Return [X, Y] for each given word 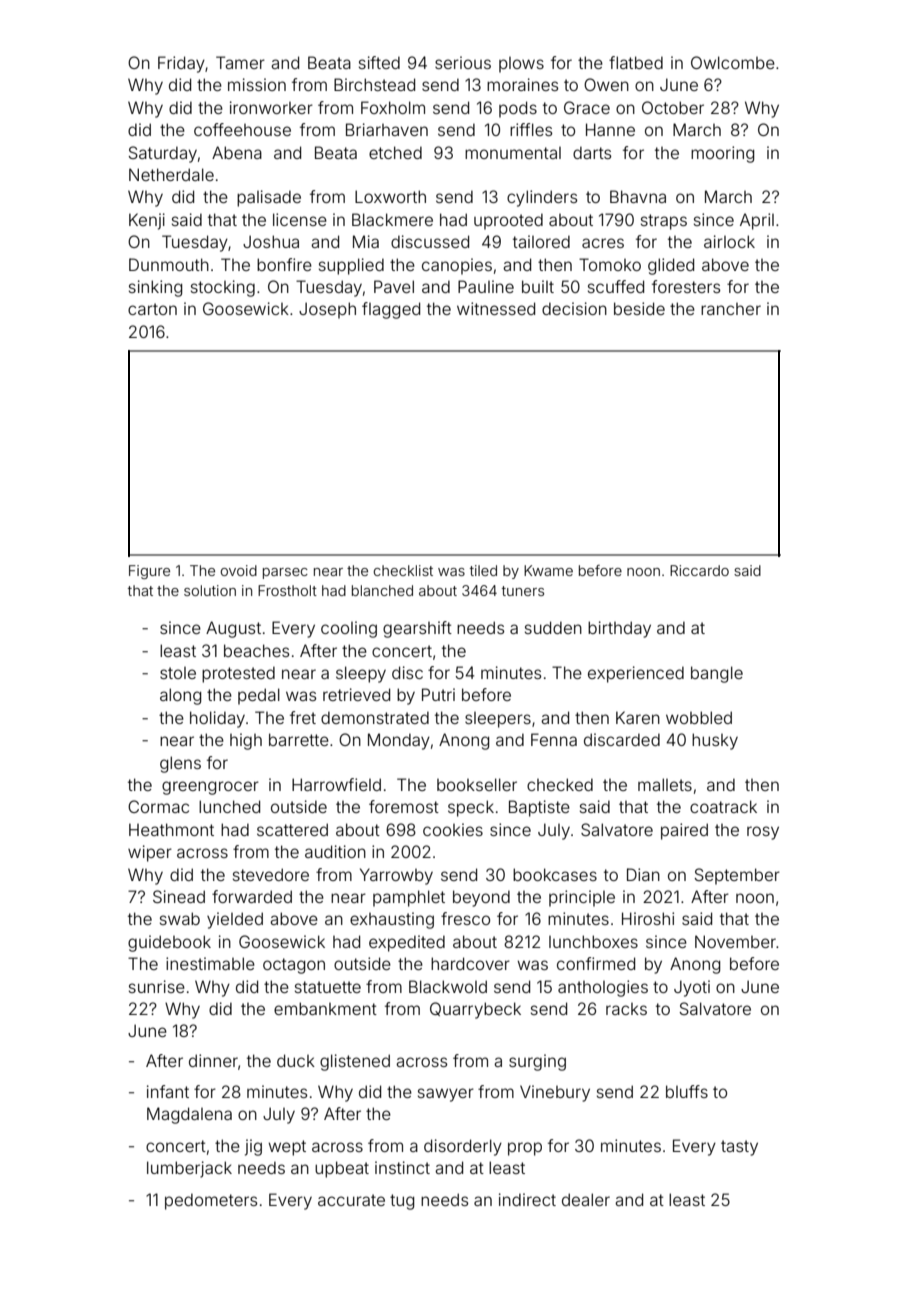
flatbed [636, 62]
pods [518, 109]
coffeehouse [242, 129]
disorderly [463, 1147]
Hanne [610, 129]
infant [168, 1091]
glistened [355, 1062]
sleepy [361, 674]
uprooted [508, 221]
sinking [155, 288]
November [735, 941]
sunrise [157, 986]
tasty [739, 1148]
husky [715, 741]
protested [238, 674]
